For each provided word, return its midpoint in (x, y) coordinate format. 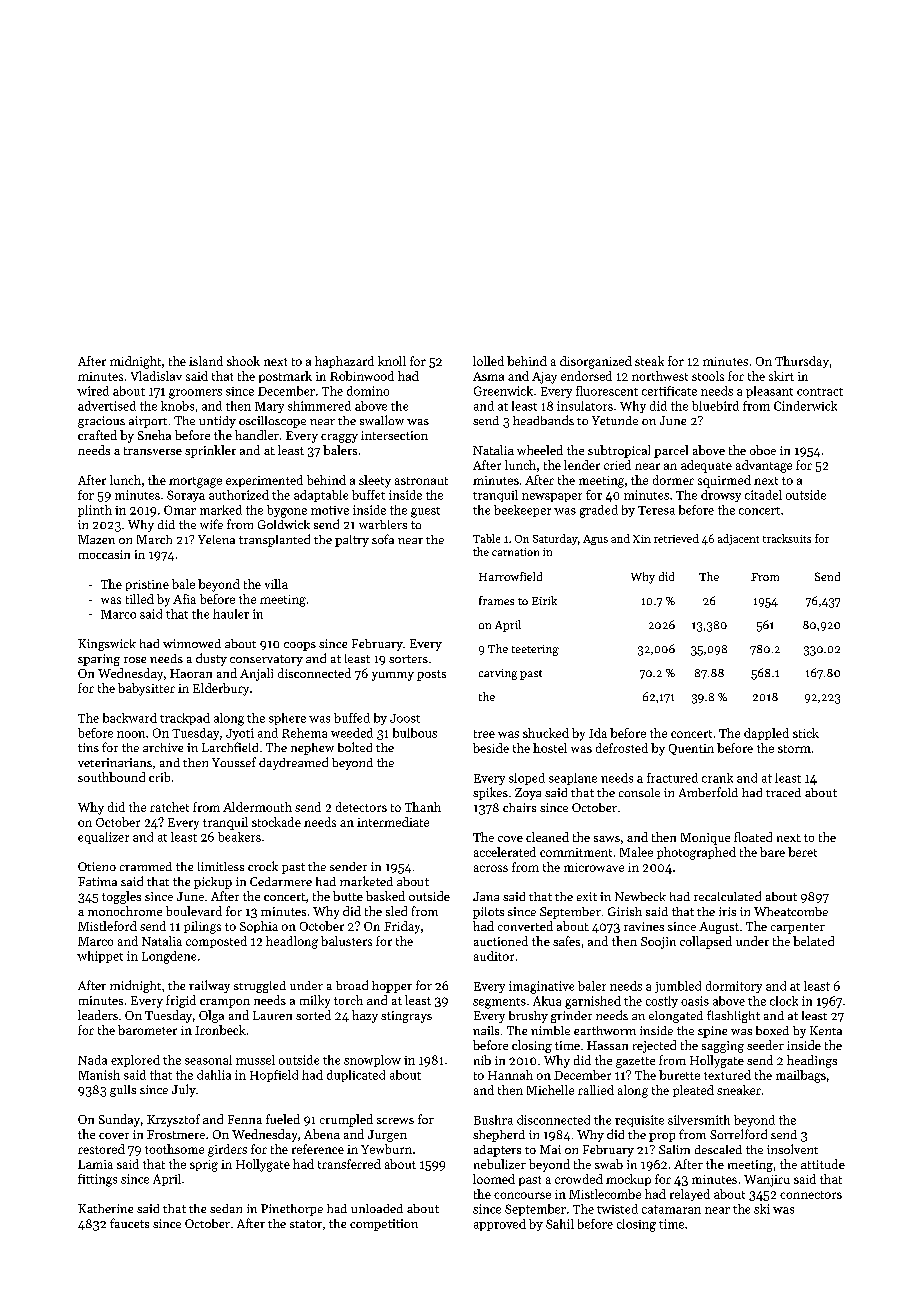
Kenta (826, 1030)
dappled (766, 734)
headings (812, 1061)
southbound (111, 777)
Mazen (96, 539)
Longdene (169, 957)
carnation (515, 552)
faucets (129, 1223)
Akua (547, 1001)
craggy (339, 438)
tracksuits (787, 538)
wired (93, 391)
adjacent (738, 539)
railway (209, 986)
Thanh (423, 807)
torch (348, 1000)
